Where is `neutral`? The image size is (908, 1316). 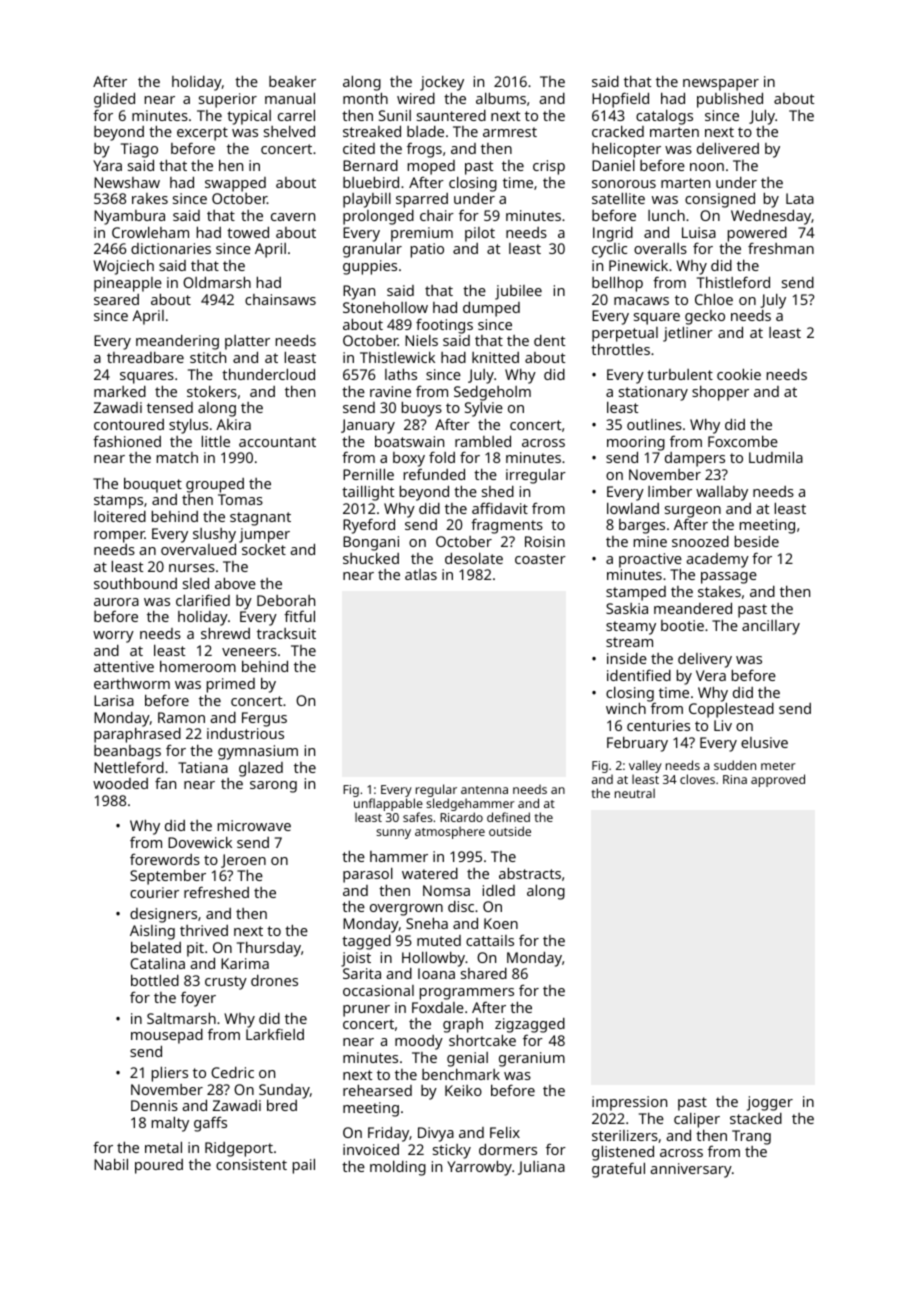 neutral is located at coordinates (635, 793).
